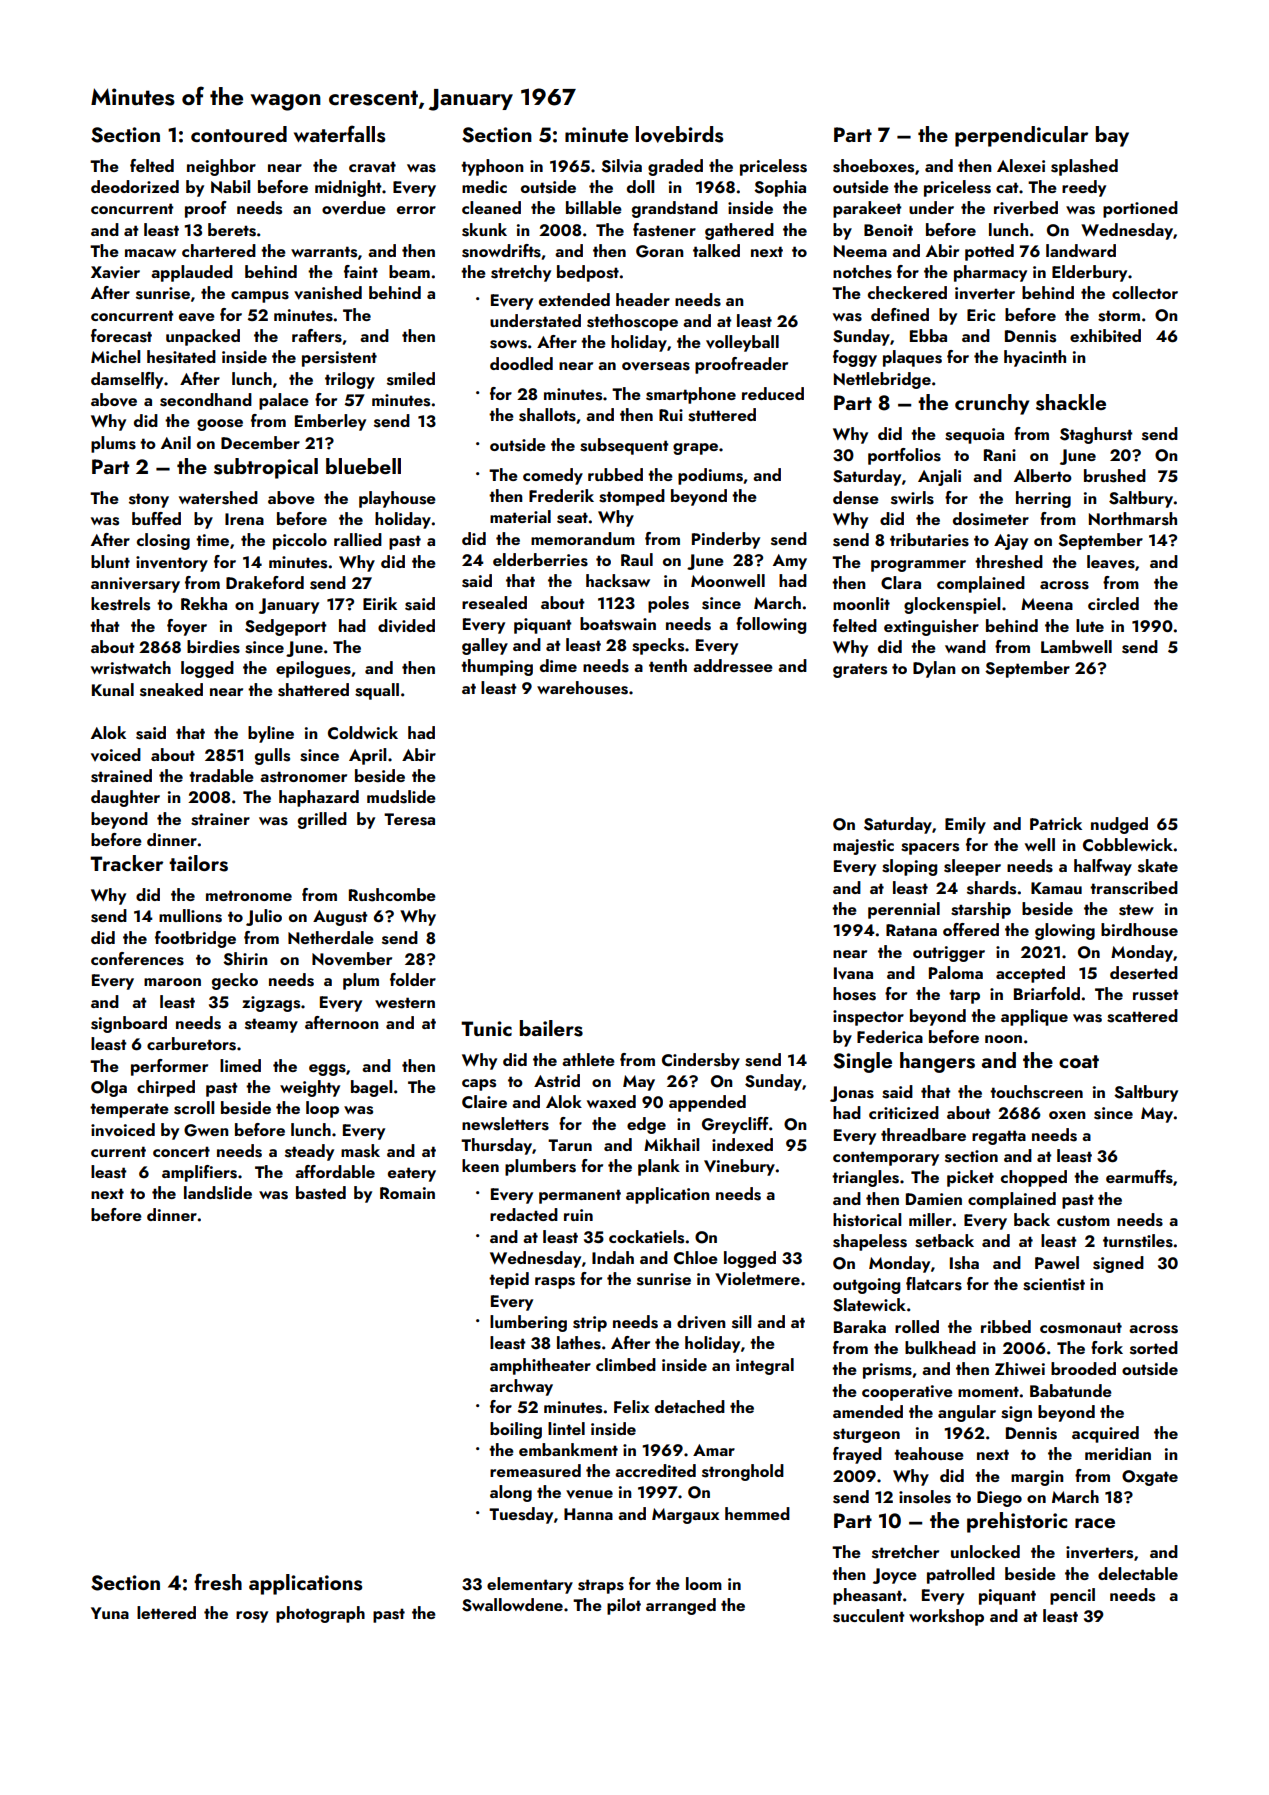 This screenshot has height=1795, width=1269. Describe the element at coordinates (904, 1112) in the screenshot. I see `criticized` at that location.
